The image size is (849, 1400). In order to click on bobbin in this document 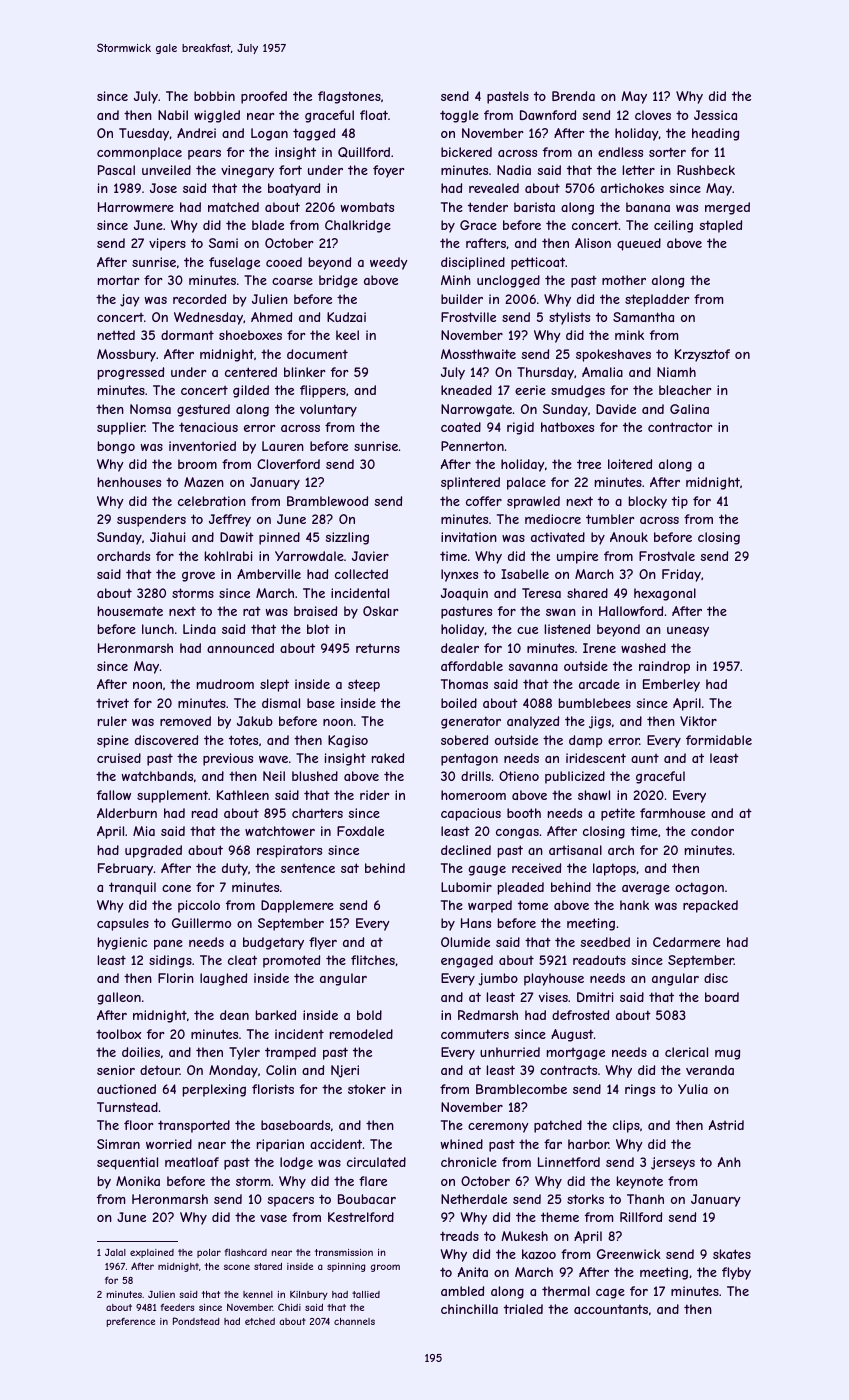, I will do `click(214, 96)`.
